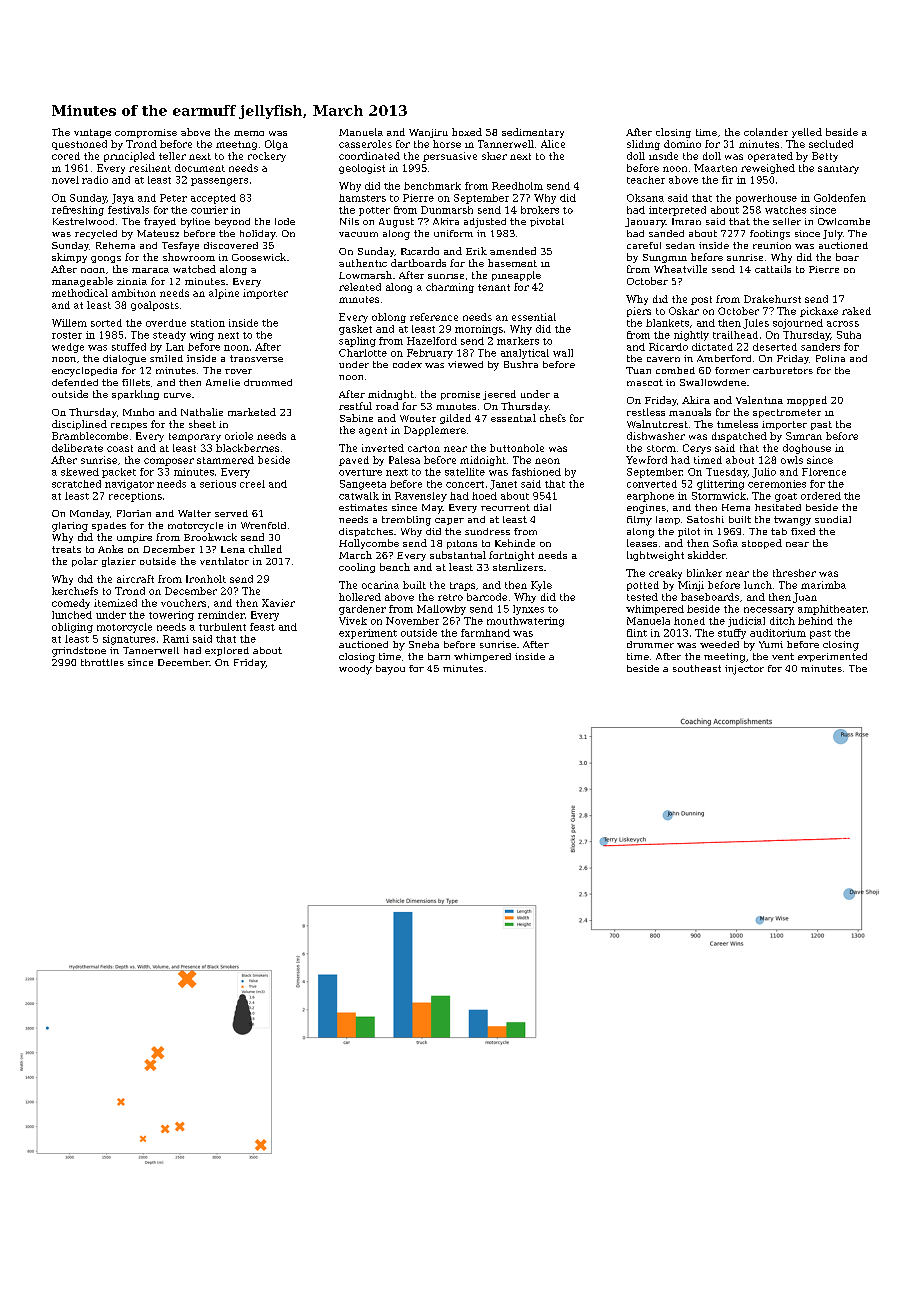  What do you see at coordinates (690, 412) in the document?
I see `manuals` at bounding box center [690, 412].
